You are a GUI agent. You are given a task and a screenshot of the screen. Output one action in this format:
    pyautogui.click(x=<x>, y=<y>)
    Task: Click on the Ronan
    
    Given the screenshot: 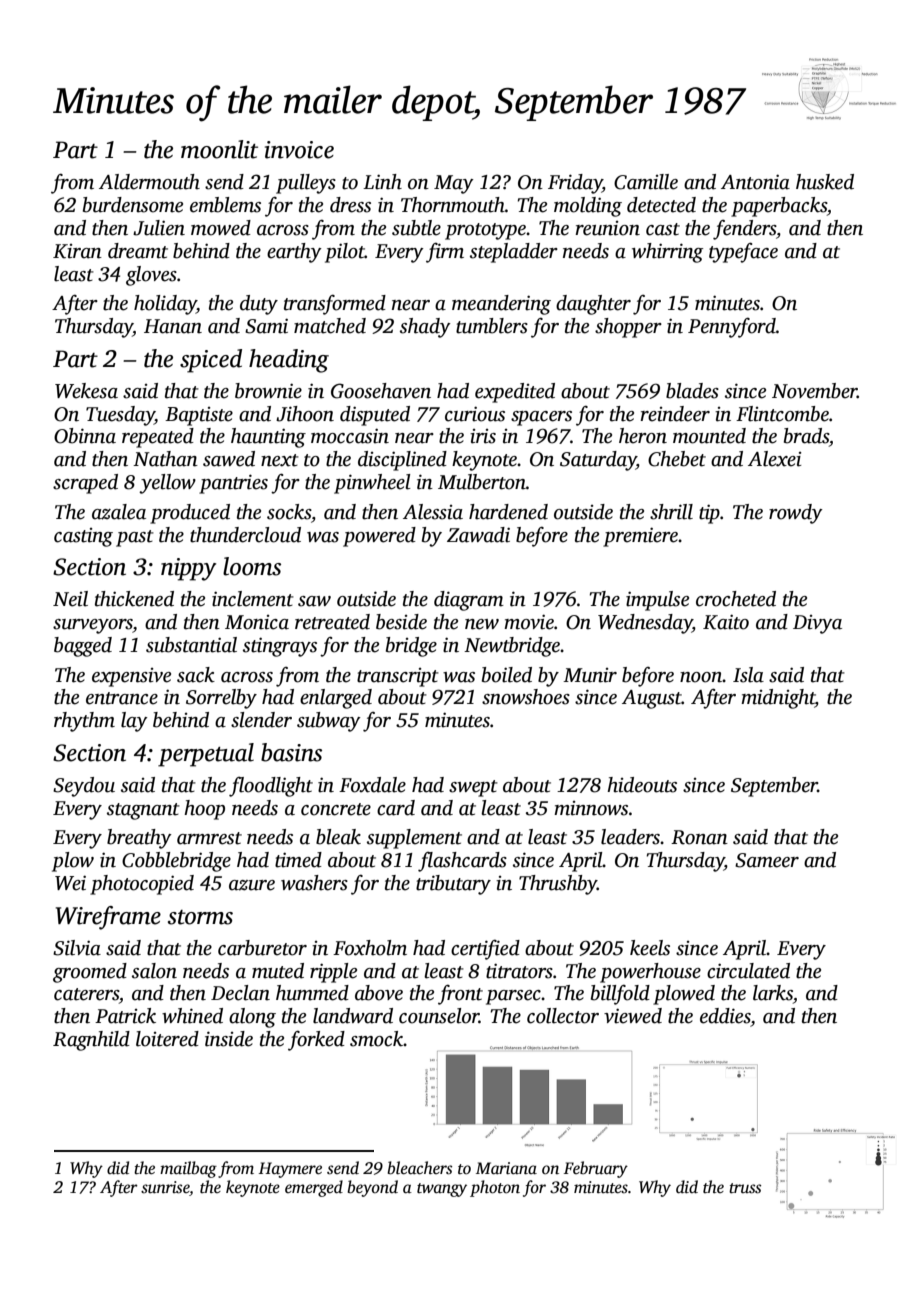 What is the action you would take?
    pyautogui.click(x=699, y=837)
